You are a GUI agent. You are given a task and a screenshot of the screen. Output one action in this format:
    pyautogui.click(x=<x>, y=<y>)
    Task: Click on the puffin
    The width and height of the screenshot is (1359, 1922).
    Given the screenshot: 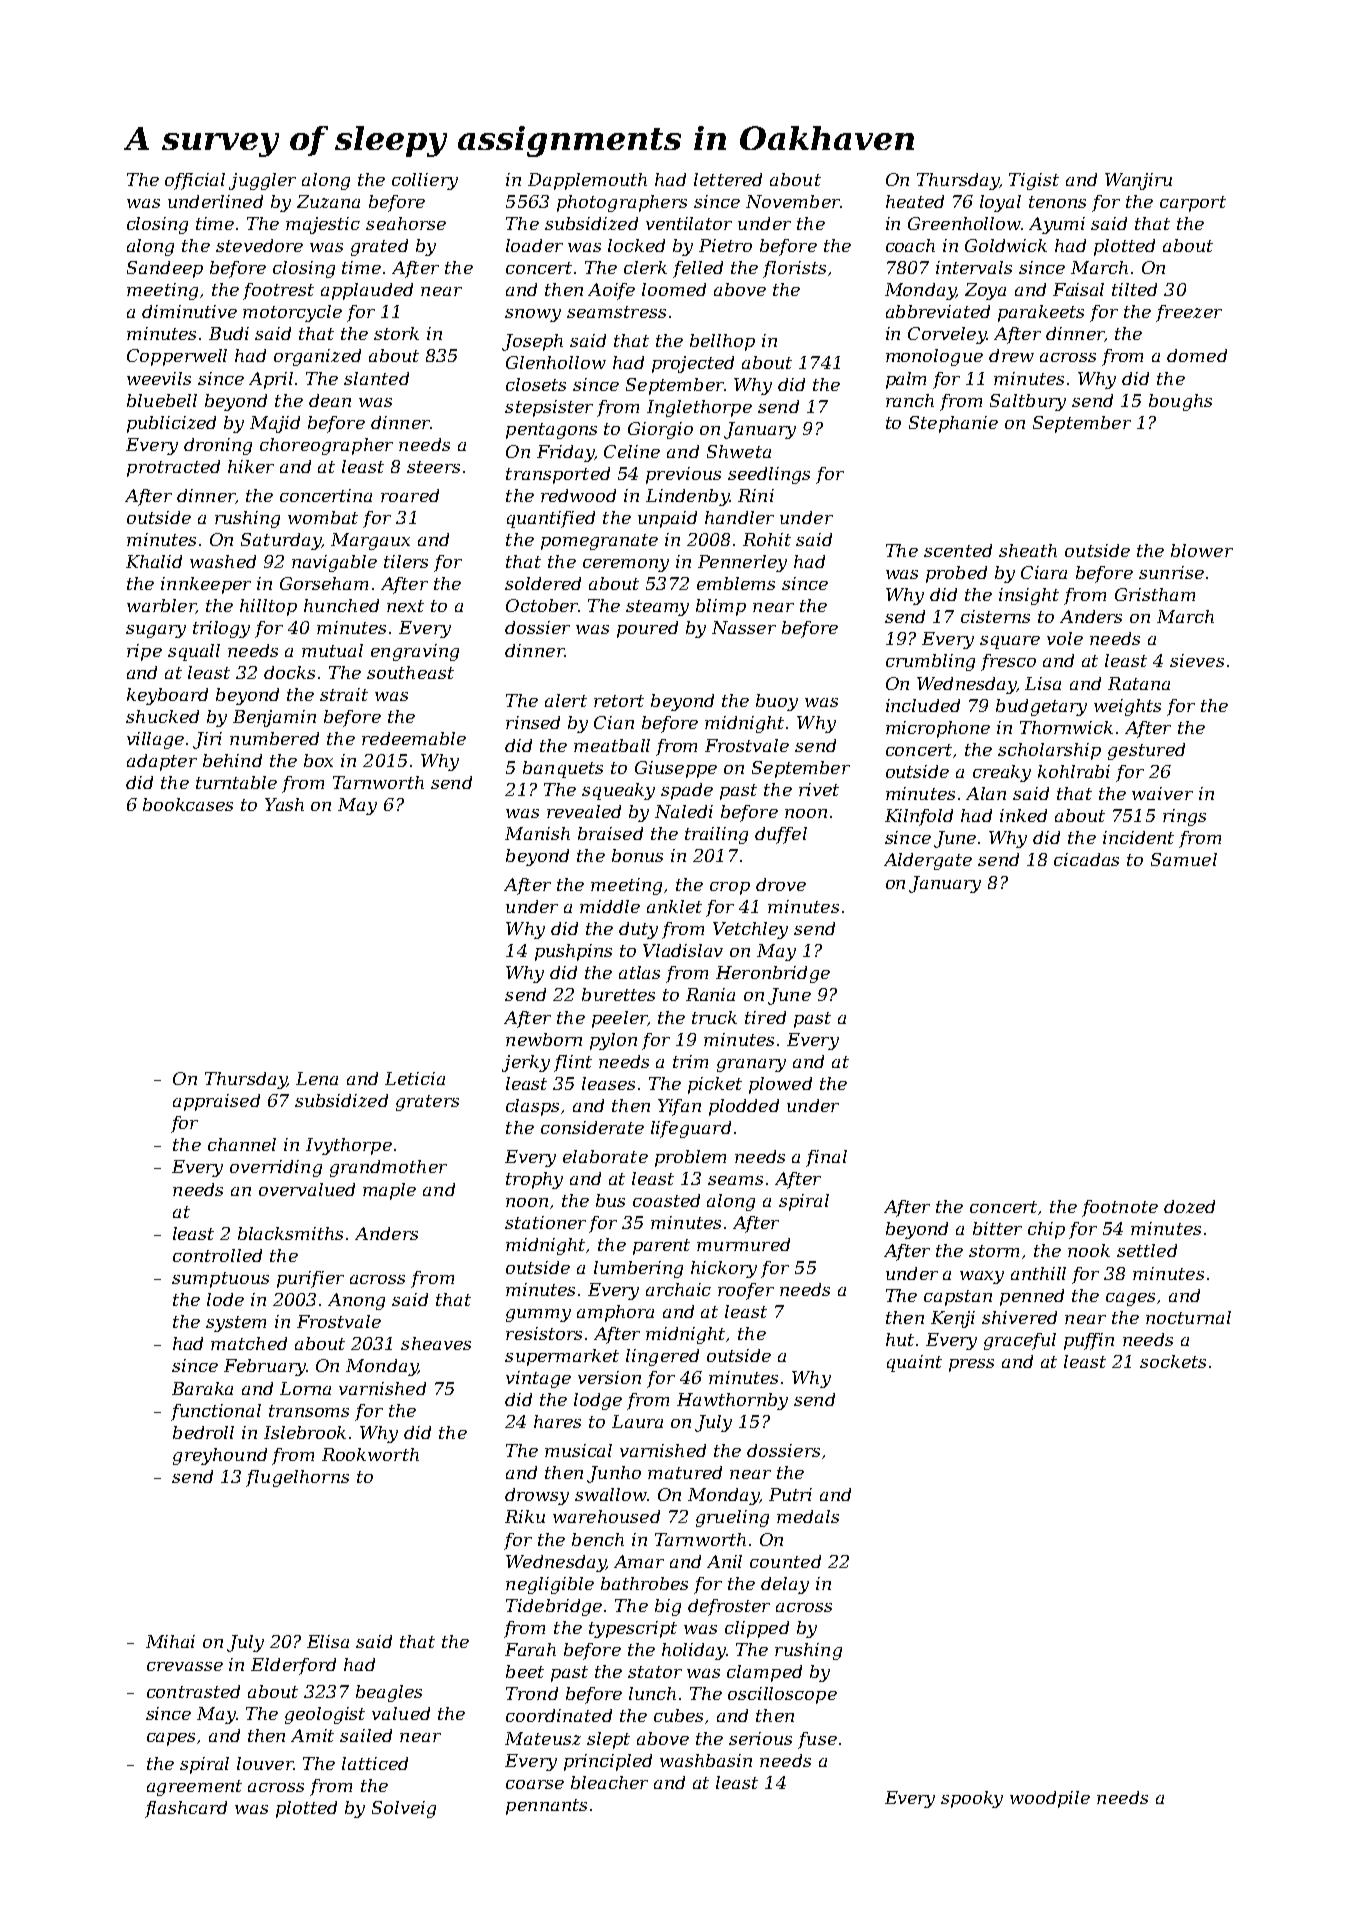 What is the action you would take?
    pyautogui.click(x=1089, y=1341)
